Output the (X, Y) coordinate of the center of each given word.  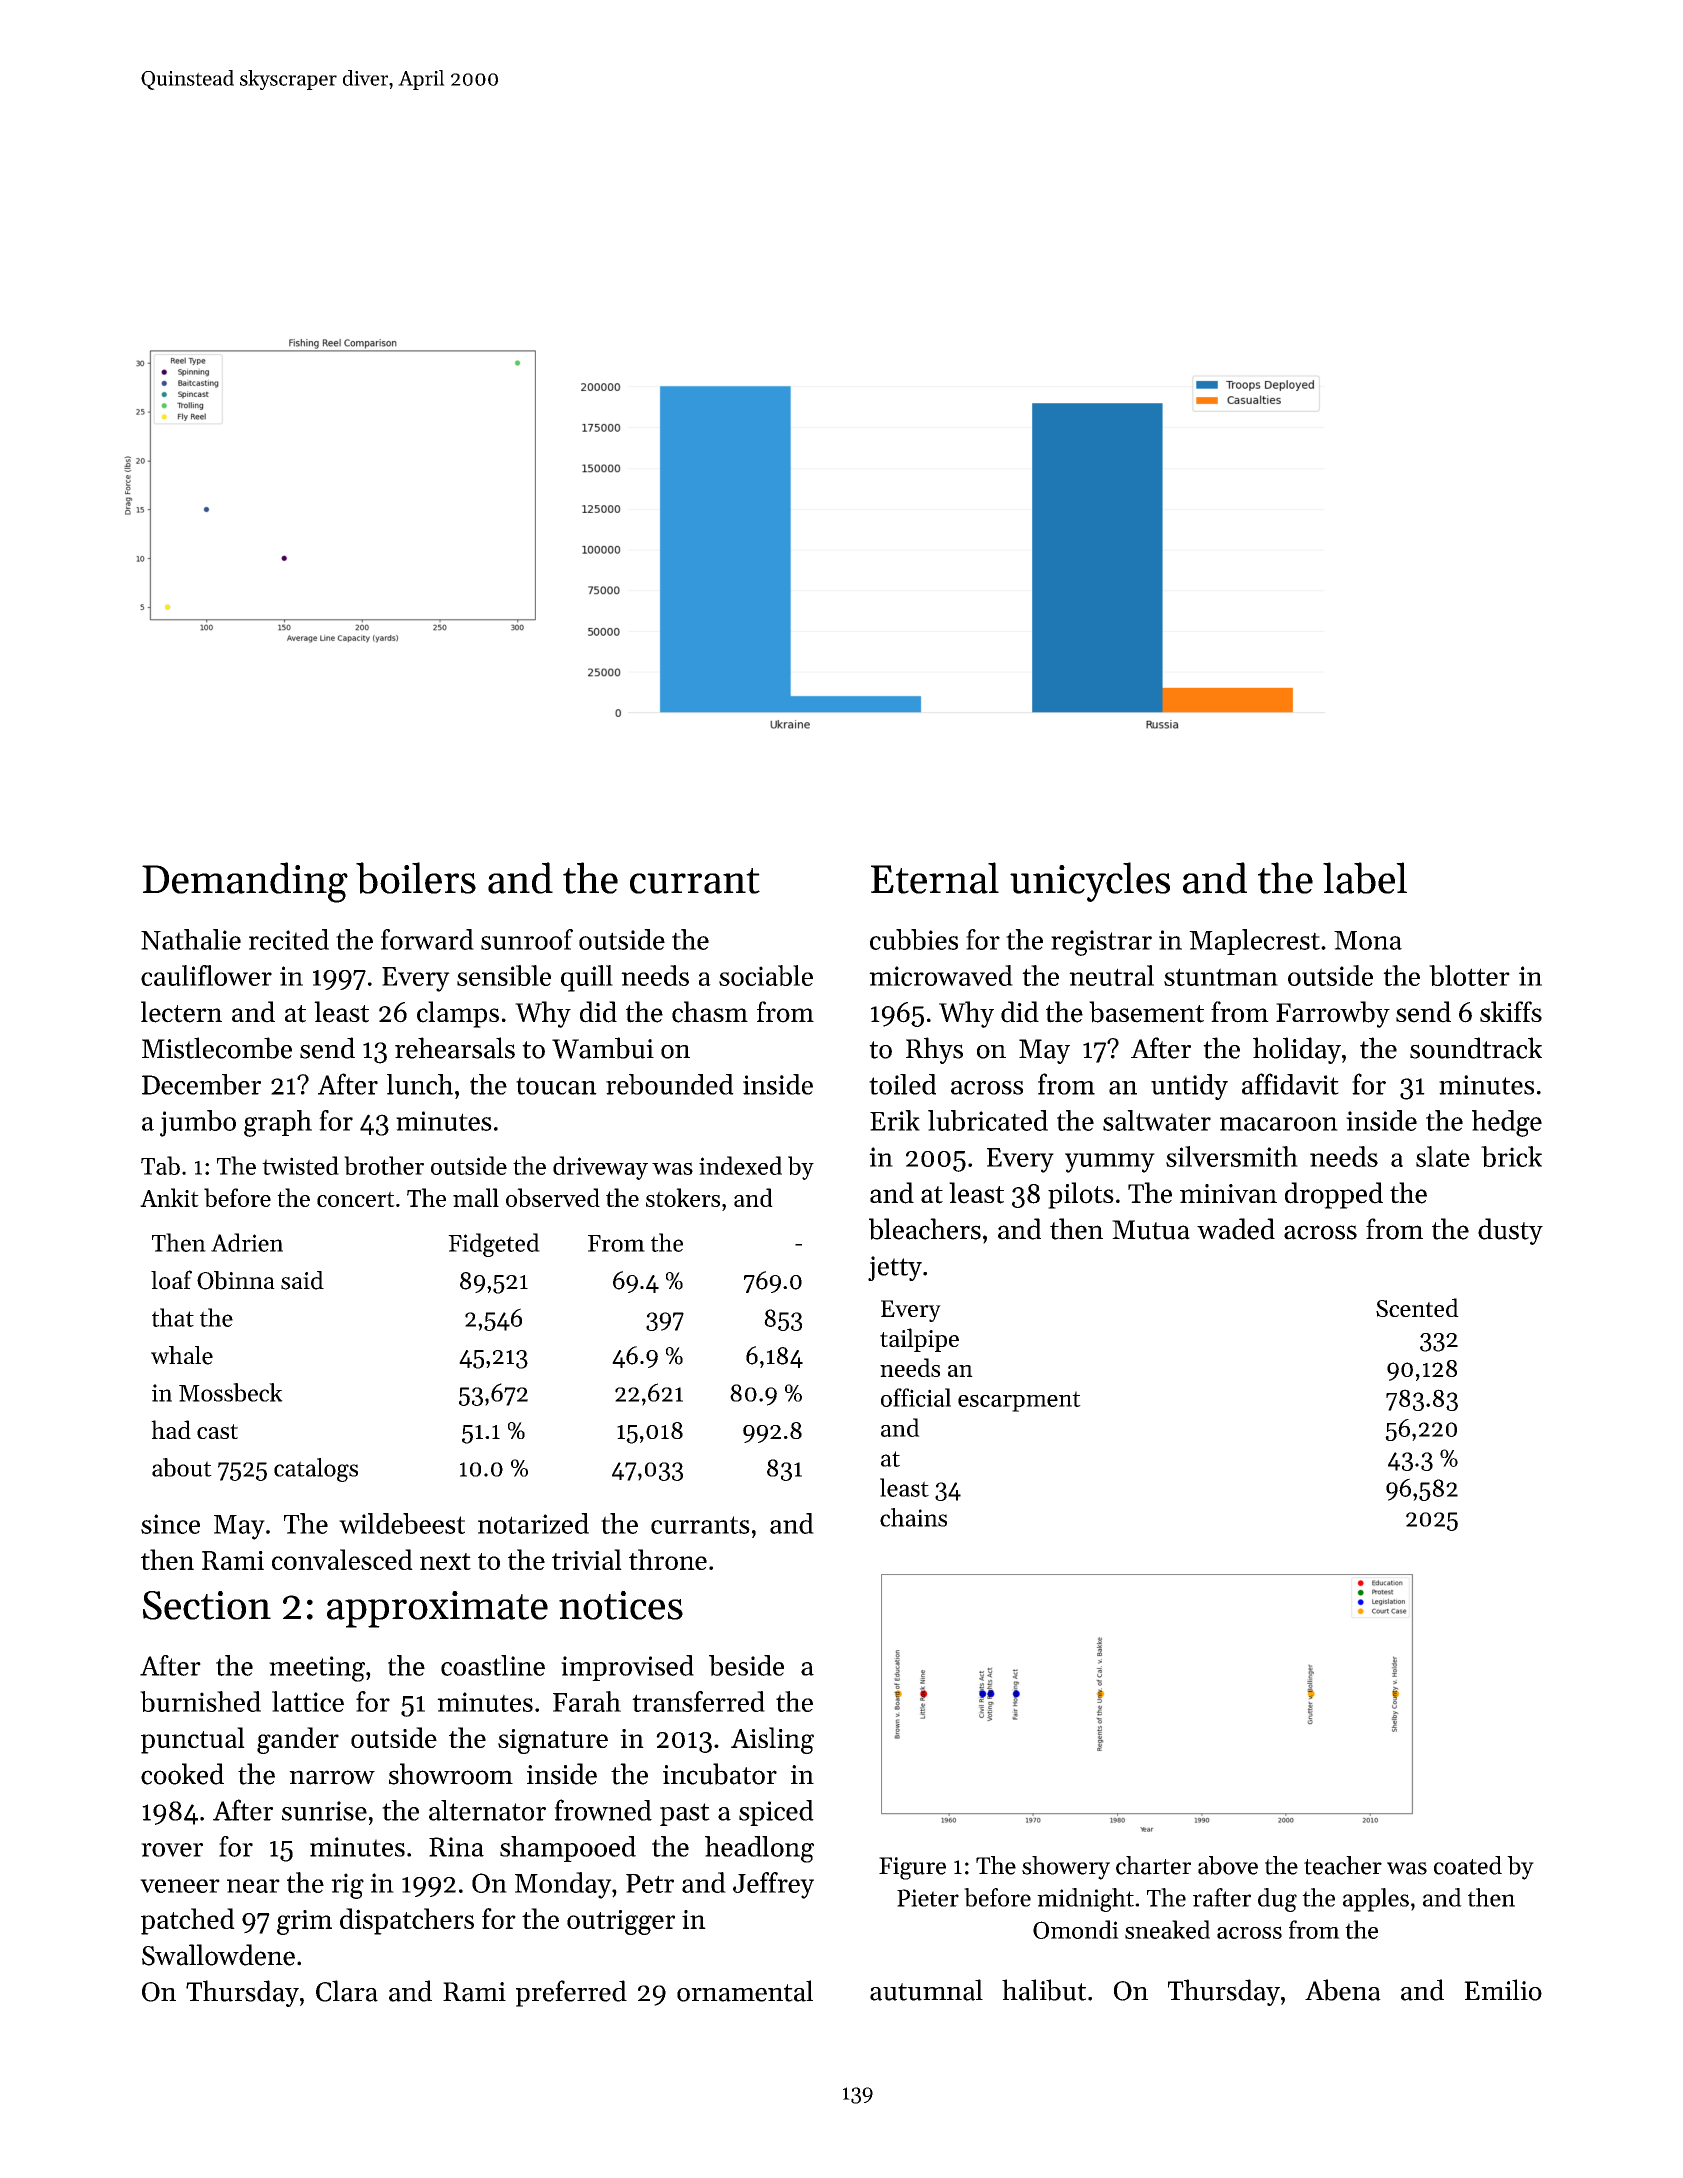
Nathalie (191, 939)
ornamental (745, 1991)
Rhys (934, 1050)
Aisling (772, 1740)
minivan (1228, 1193)
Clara (347, 1991)
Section (207, 1605)
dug (1277, 1900)
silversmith (1232, 1156)
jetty (895, 1268)
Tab (160, 1165)
